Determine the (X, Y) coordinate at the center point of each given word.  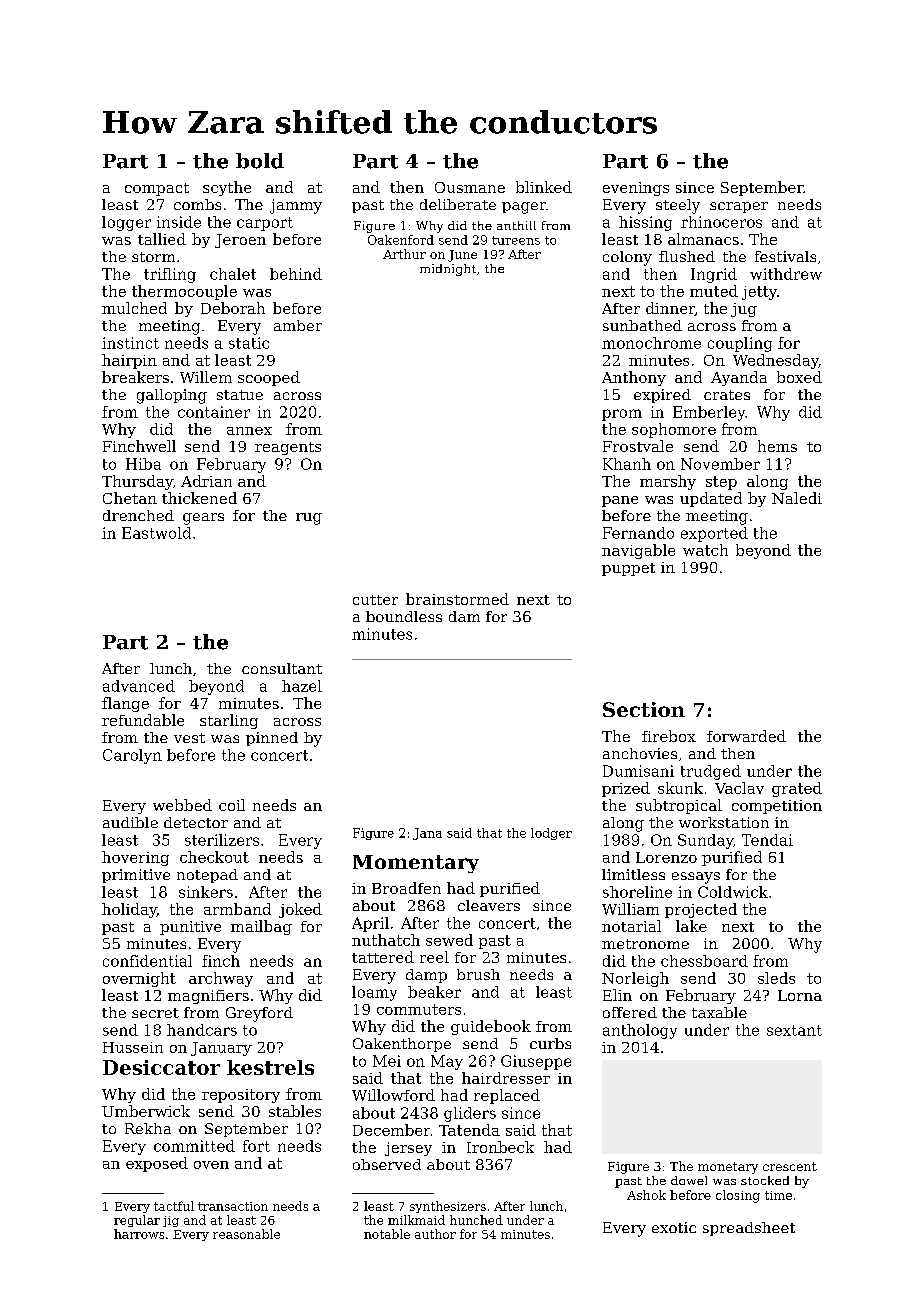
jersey (408, 1149)
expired (662, 396)
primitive (136, 876)
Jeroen (240, 241)
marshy (668, 482)
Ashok (646, 1195)
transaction (233, 1206)
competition (777, 807)
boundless (404, 616)
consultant (282, 668)
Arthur (404, 254)
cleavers (489, 905)
